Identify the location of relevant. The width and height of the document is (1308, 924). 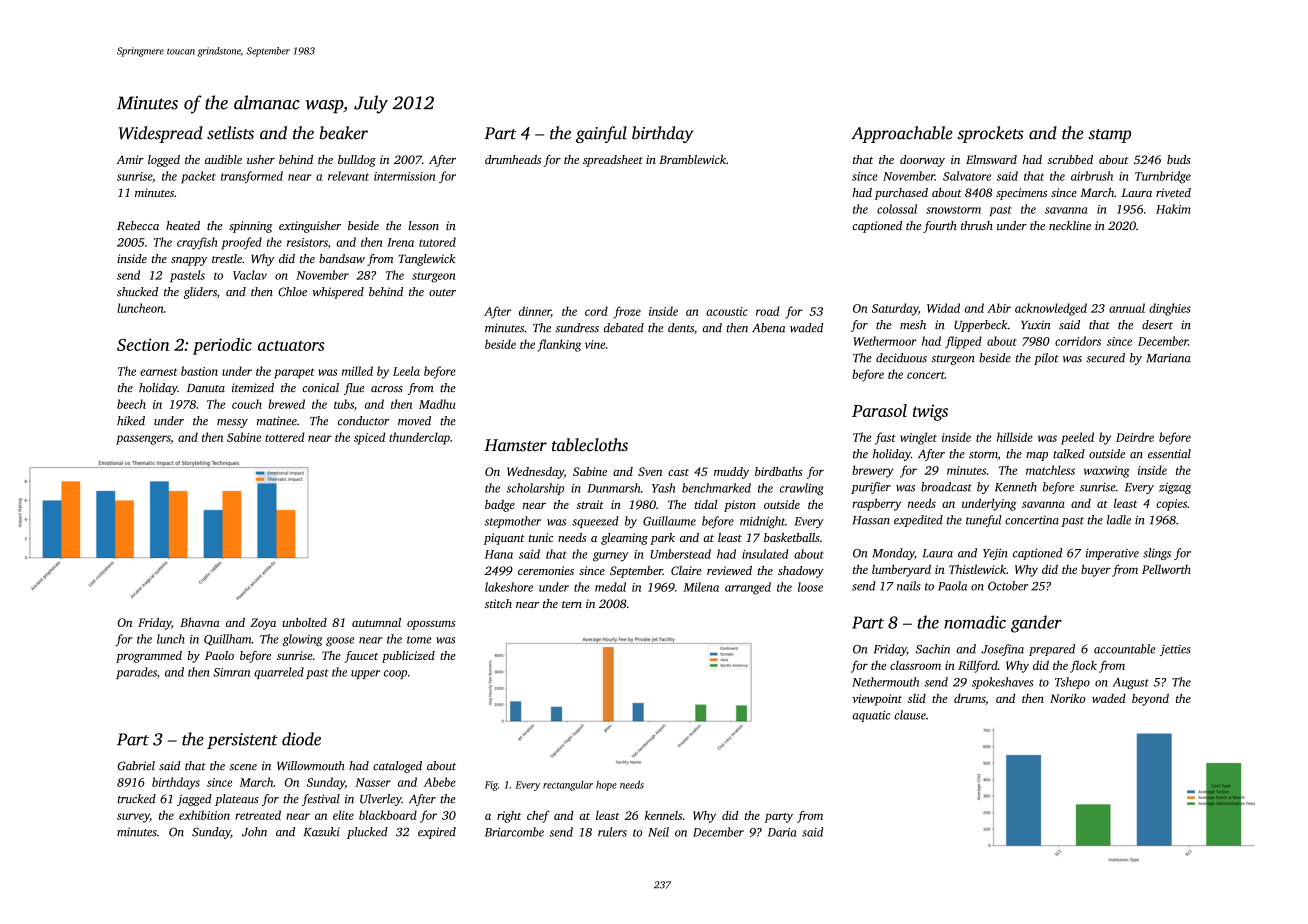
(348, 176).
